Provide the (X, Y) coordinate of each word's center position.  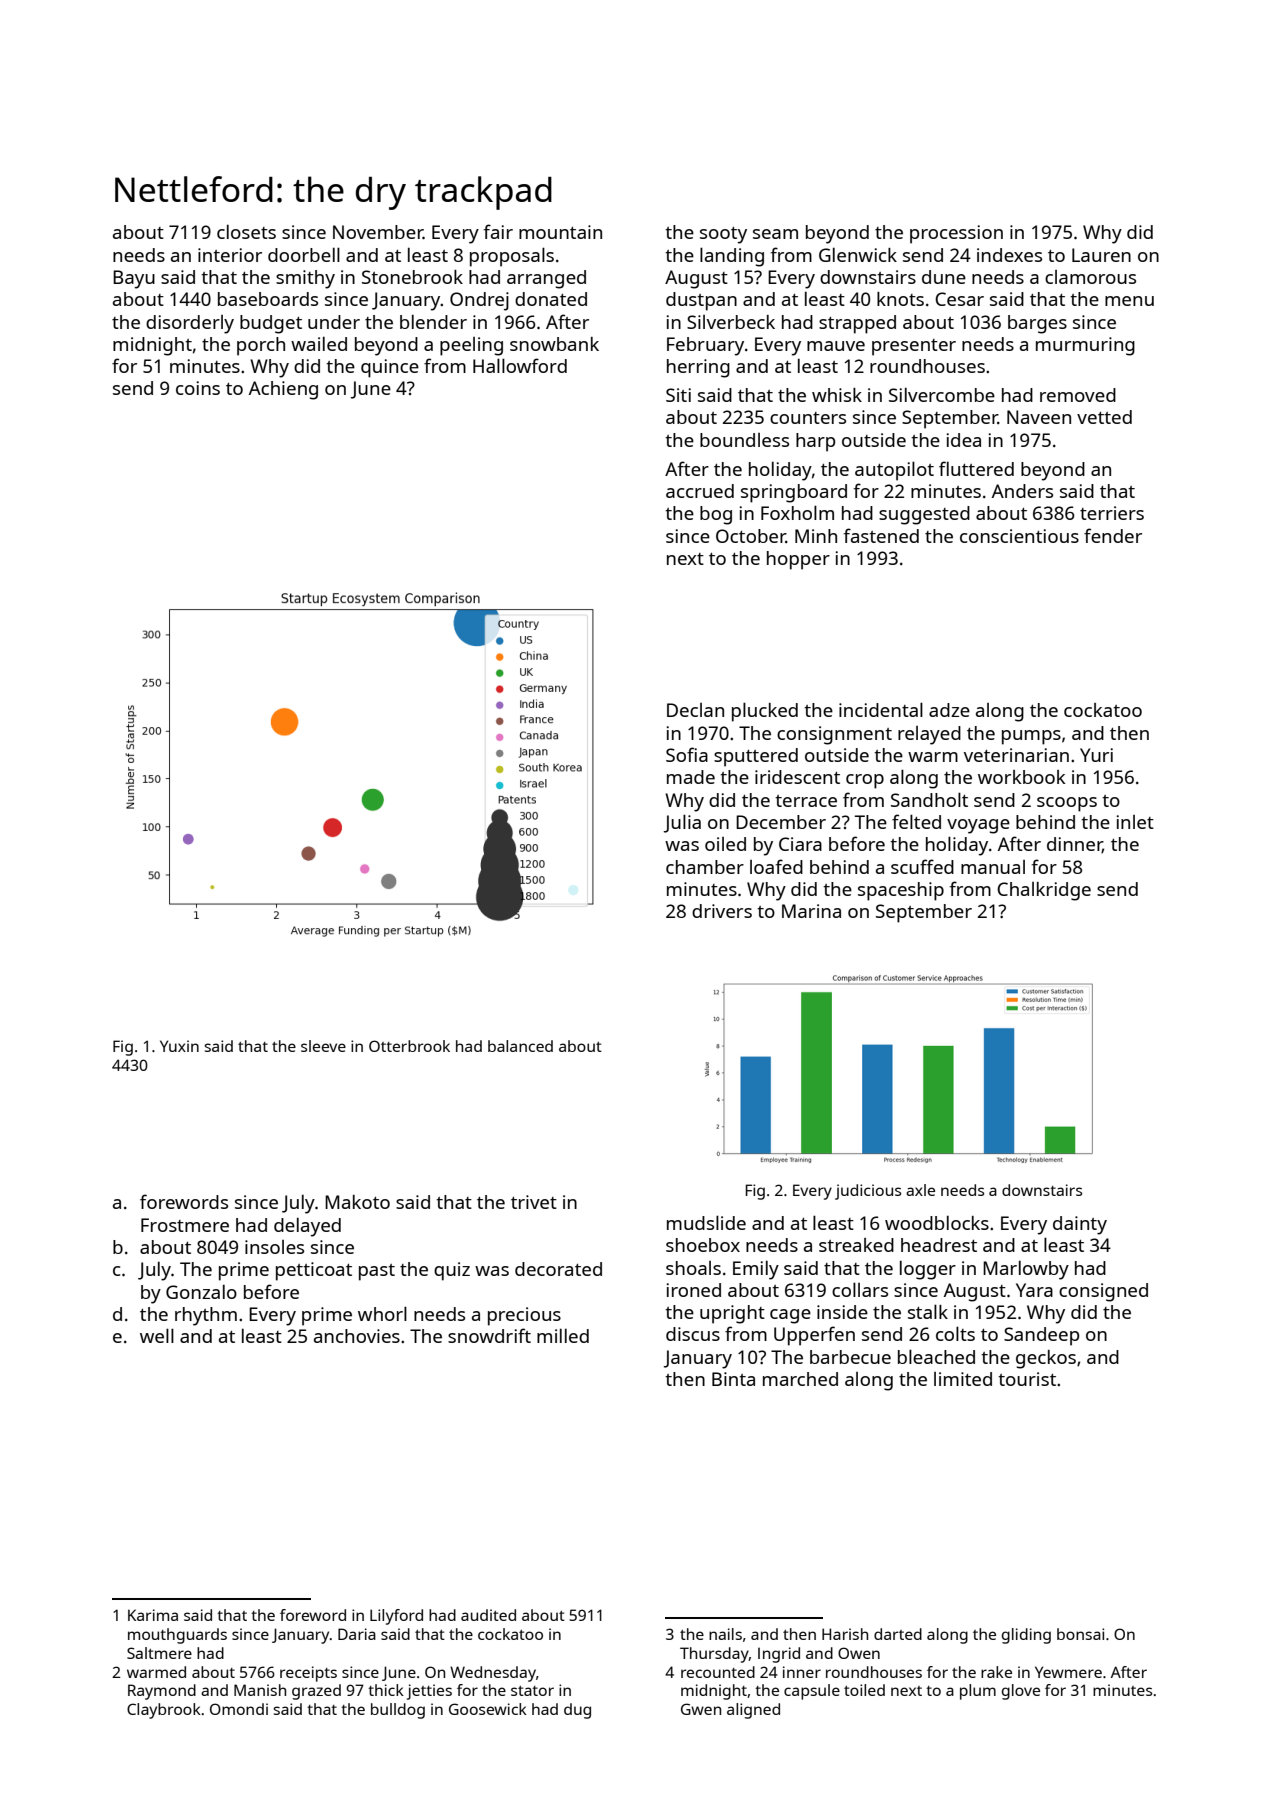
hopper (798, 560)
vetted (1104, 417)
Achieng (283, 390)
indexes (1009, 255)
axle (920, 1190)
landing (732, 257)
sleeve (323, 1046)
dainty (1080, 1225)
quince (390, 368)
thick (386, 1690)
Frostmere (185, 1225)
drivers (722, 911)
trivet (534, 1202)
